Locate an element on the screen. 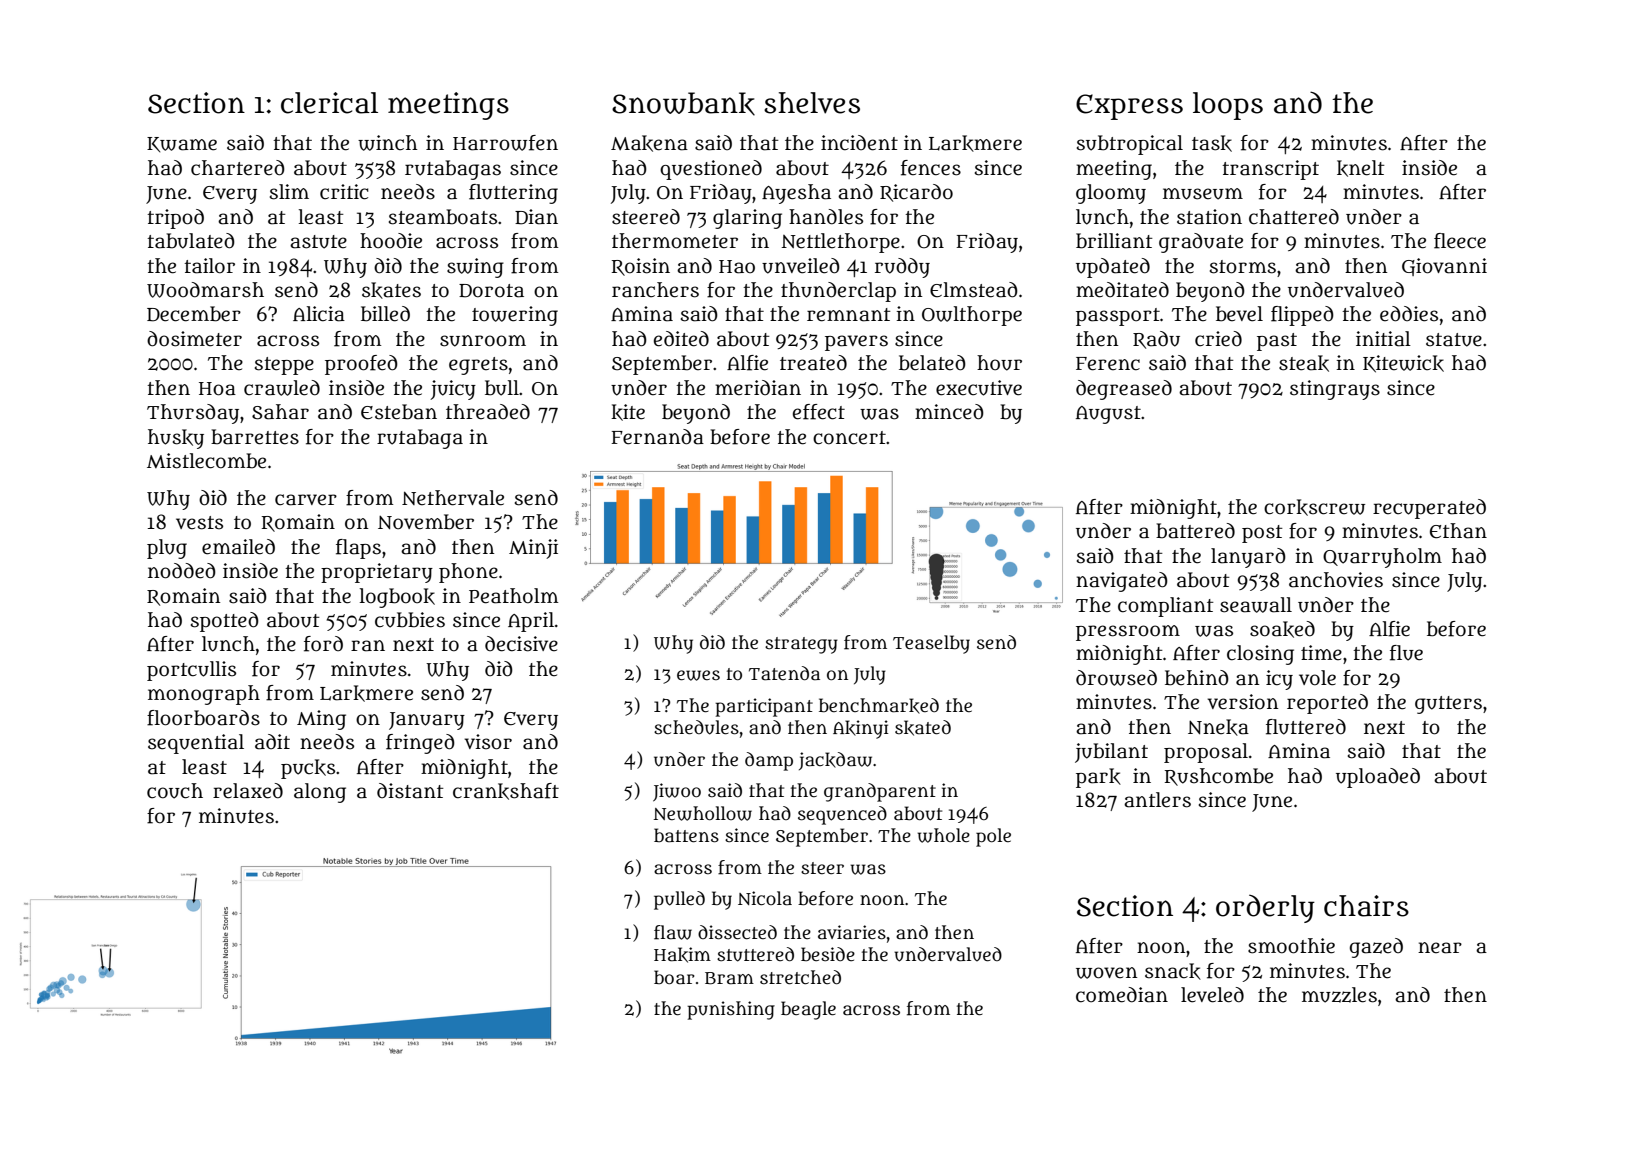 The image size is (1634, 1155). sequenced is located at coordinates (842, 815).
